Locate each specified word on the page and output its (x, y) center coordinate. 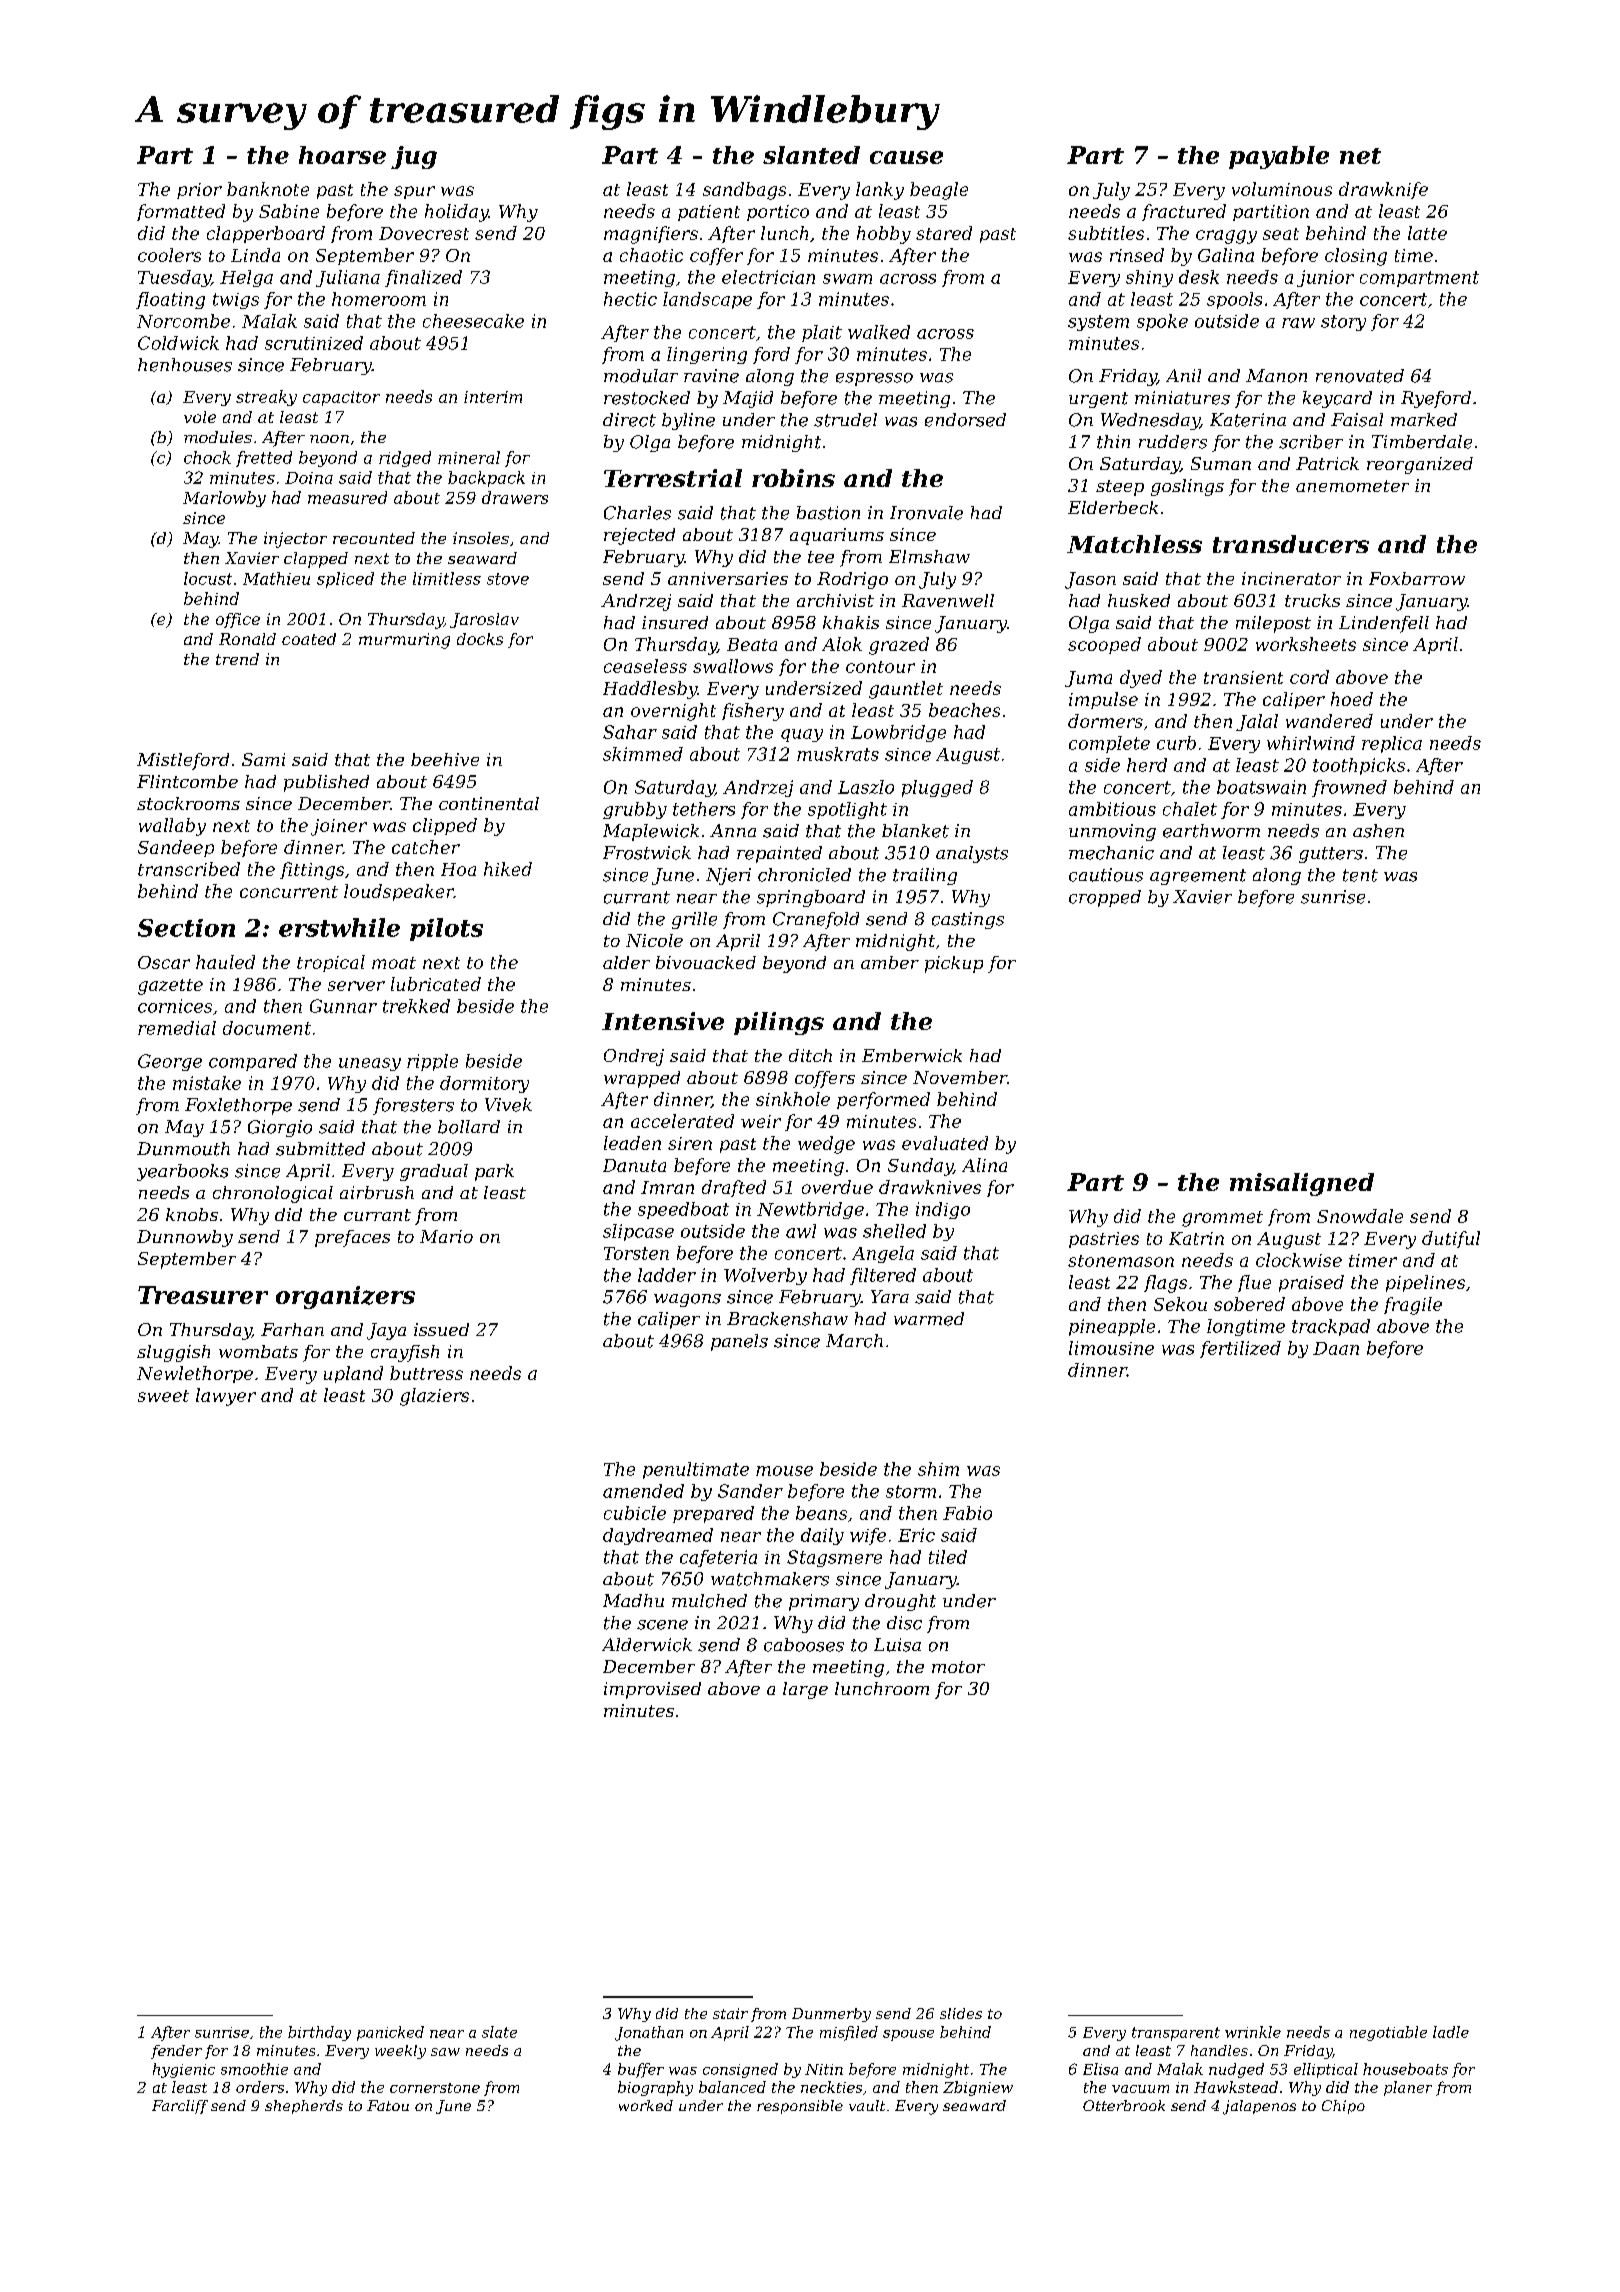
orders (260, 2087)
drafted (734, 1188)
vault (867, 2105)
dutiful (1451, 1239)
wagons (687, 1300)
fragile (1413, 1306)
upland (353, 1374)
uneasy (370, 1064)
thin (1113, 442)
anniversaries (728, 578)
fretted (264, 459)
